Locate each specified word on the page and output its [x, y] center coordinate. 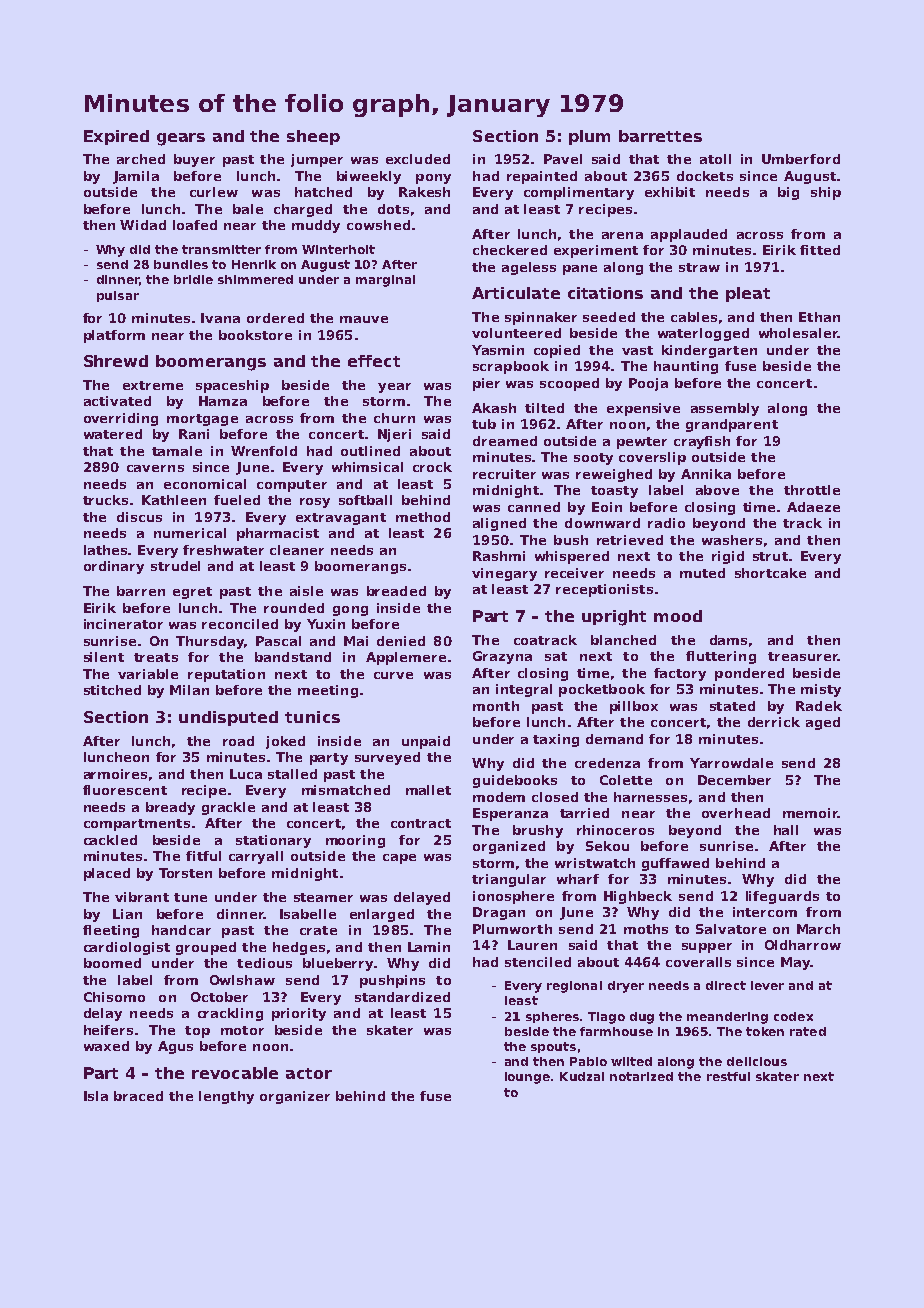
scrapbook [511, 367]
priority [299, 1014]
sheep [313, 137]
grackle [228, 808]
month [496, 706]
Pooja [648, 384]
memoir [810, 813]
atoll [715, 159]
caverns [155, 468]
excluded [418, 159]
